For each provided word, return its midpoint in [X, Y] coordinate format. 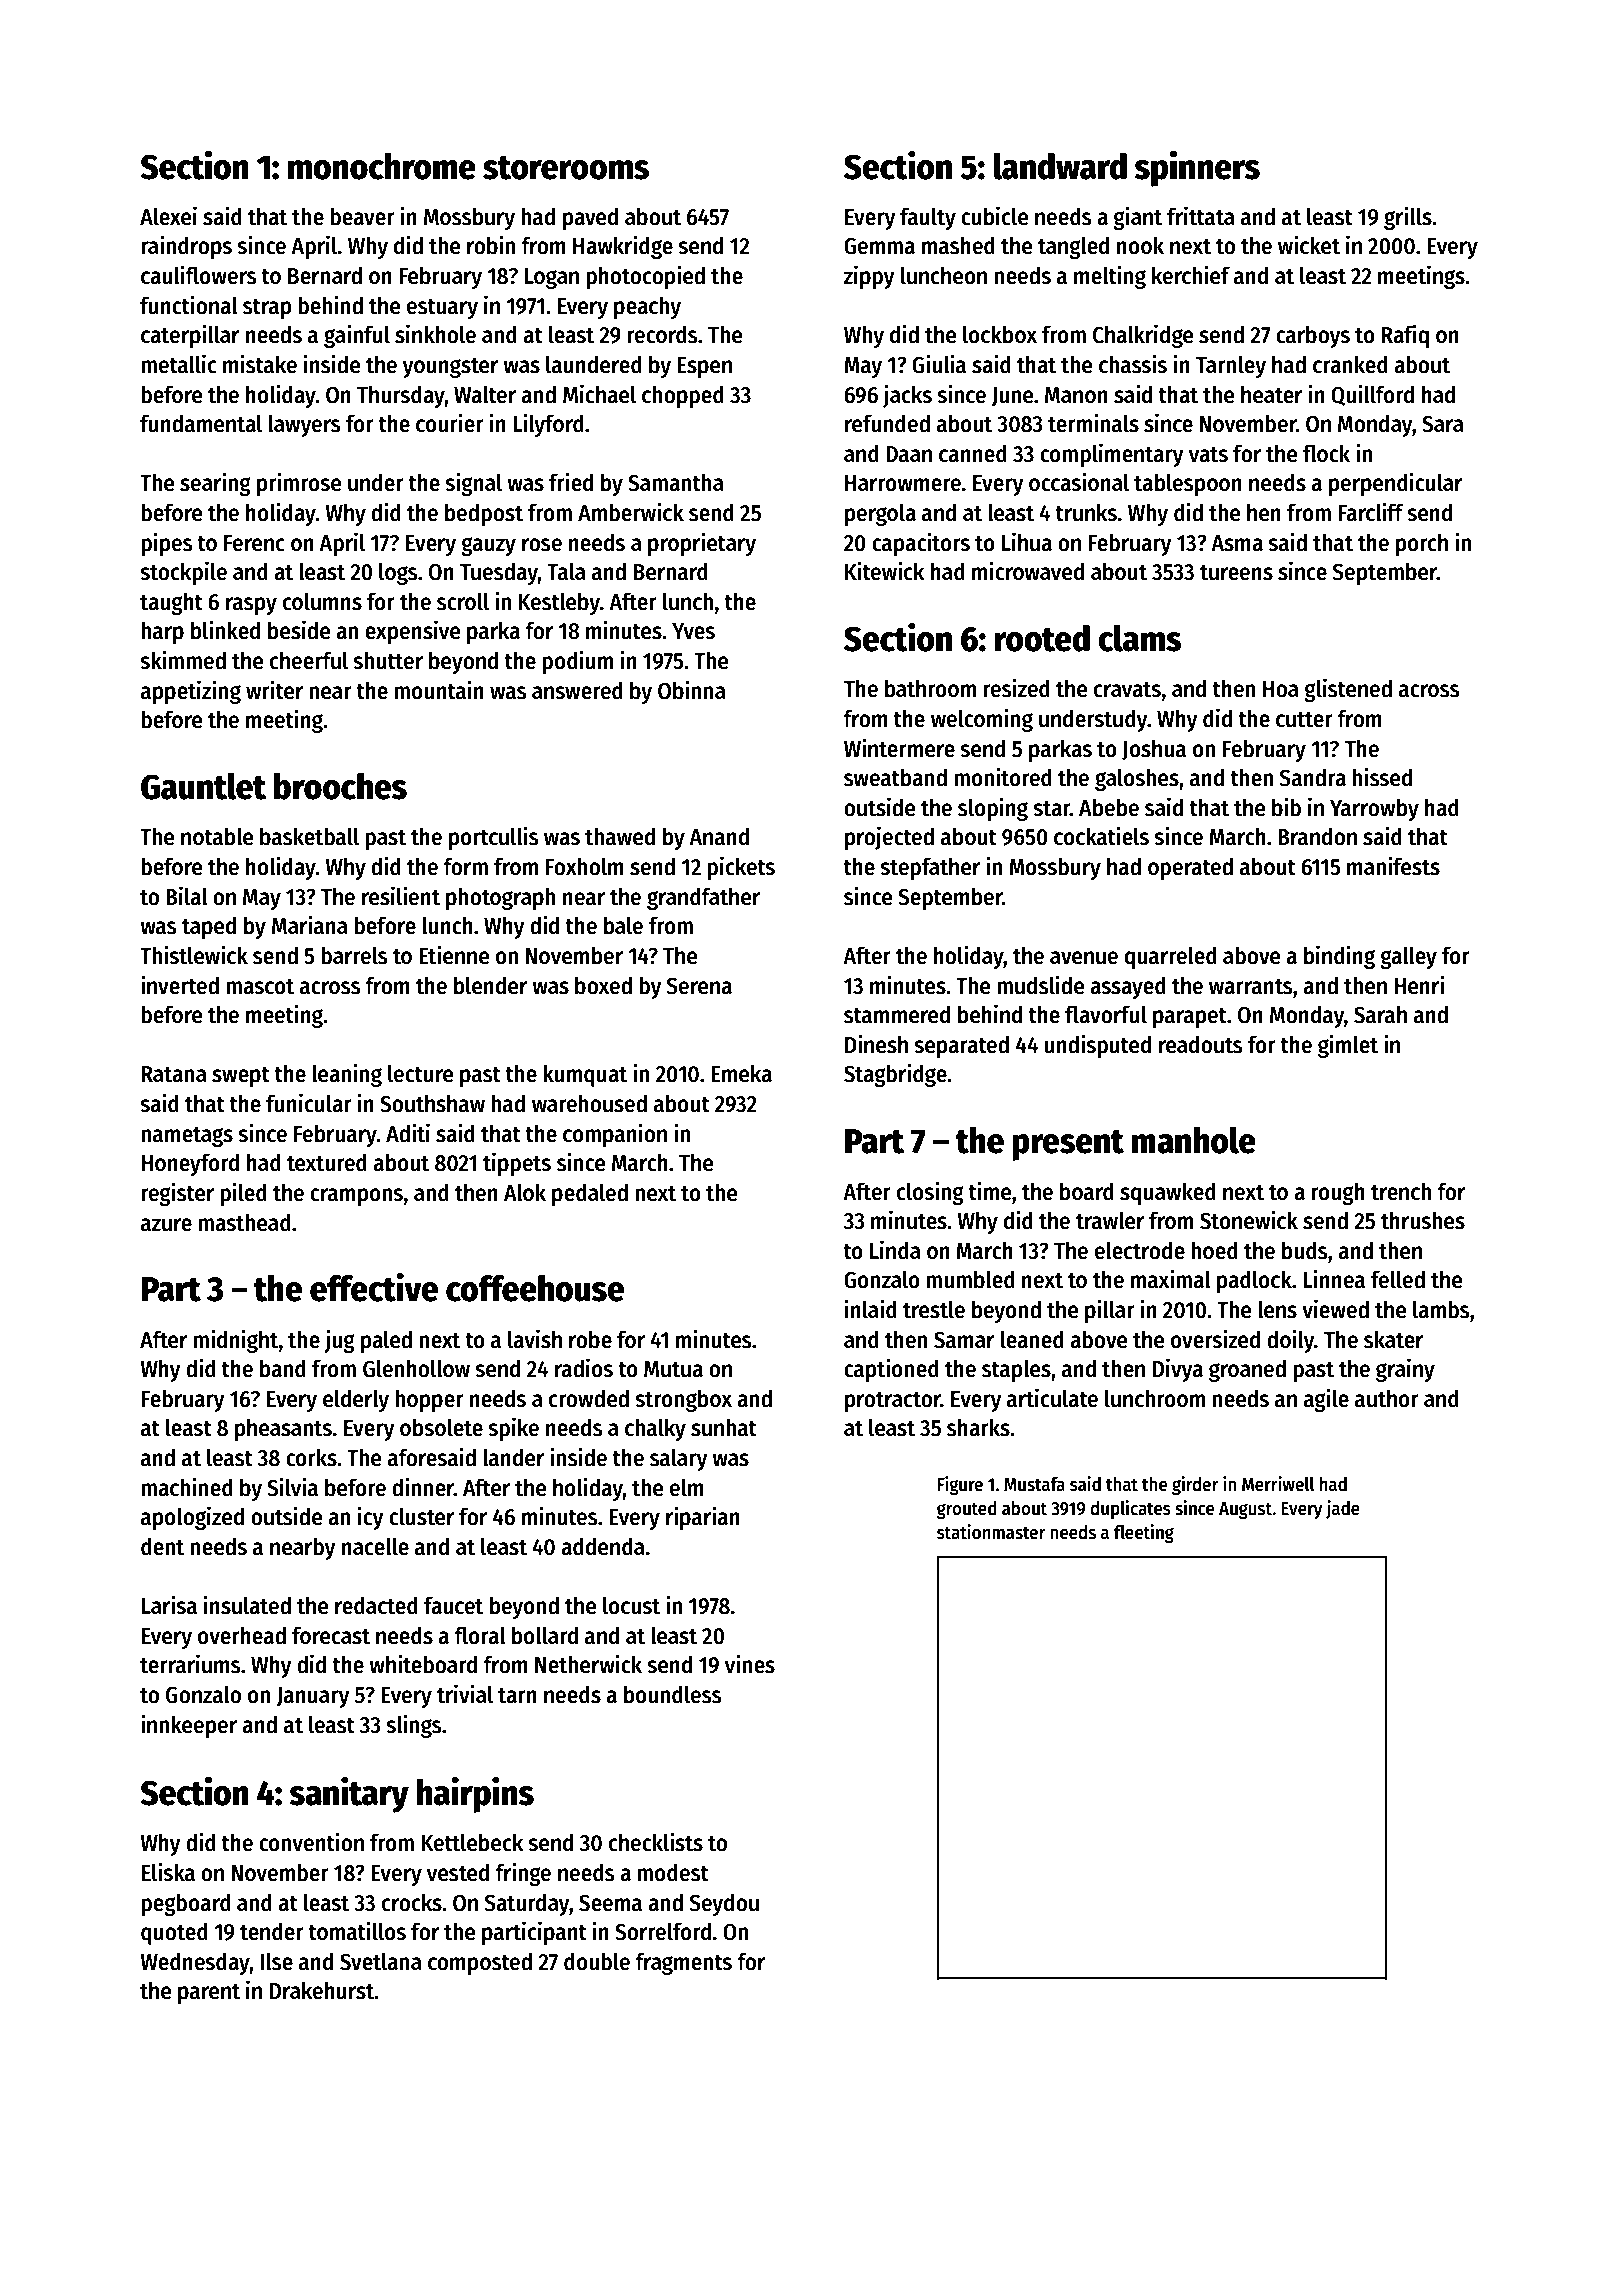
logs [398, 573]
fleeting [1144, 1533]
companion [615, 1135]
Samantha [676, 482]
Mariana [310, 925]
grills [1408, 218]
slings [413, 1726]
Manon [1076, 395]
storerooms [566, 168]
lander [513, 1457]
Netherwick [588, 1664]
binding [1339, 957]
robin [491, 245]
